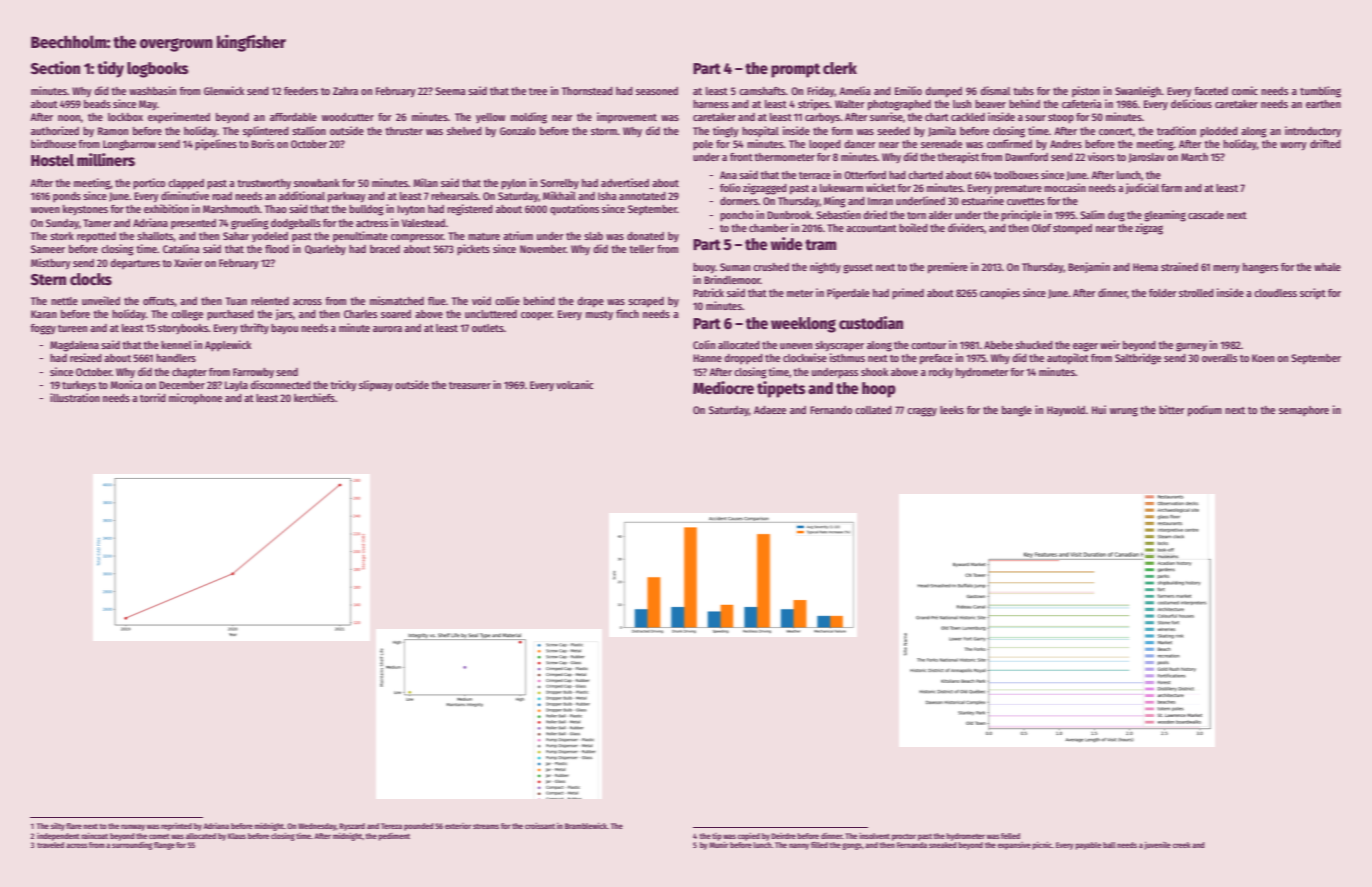 Image resolution: width=1372 pixels, height=887 pixels. I want to click on Adaeze, so click(770, 410).
